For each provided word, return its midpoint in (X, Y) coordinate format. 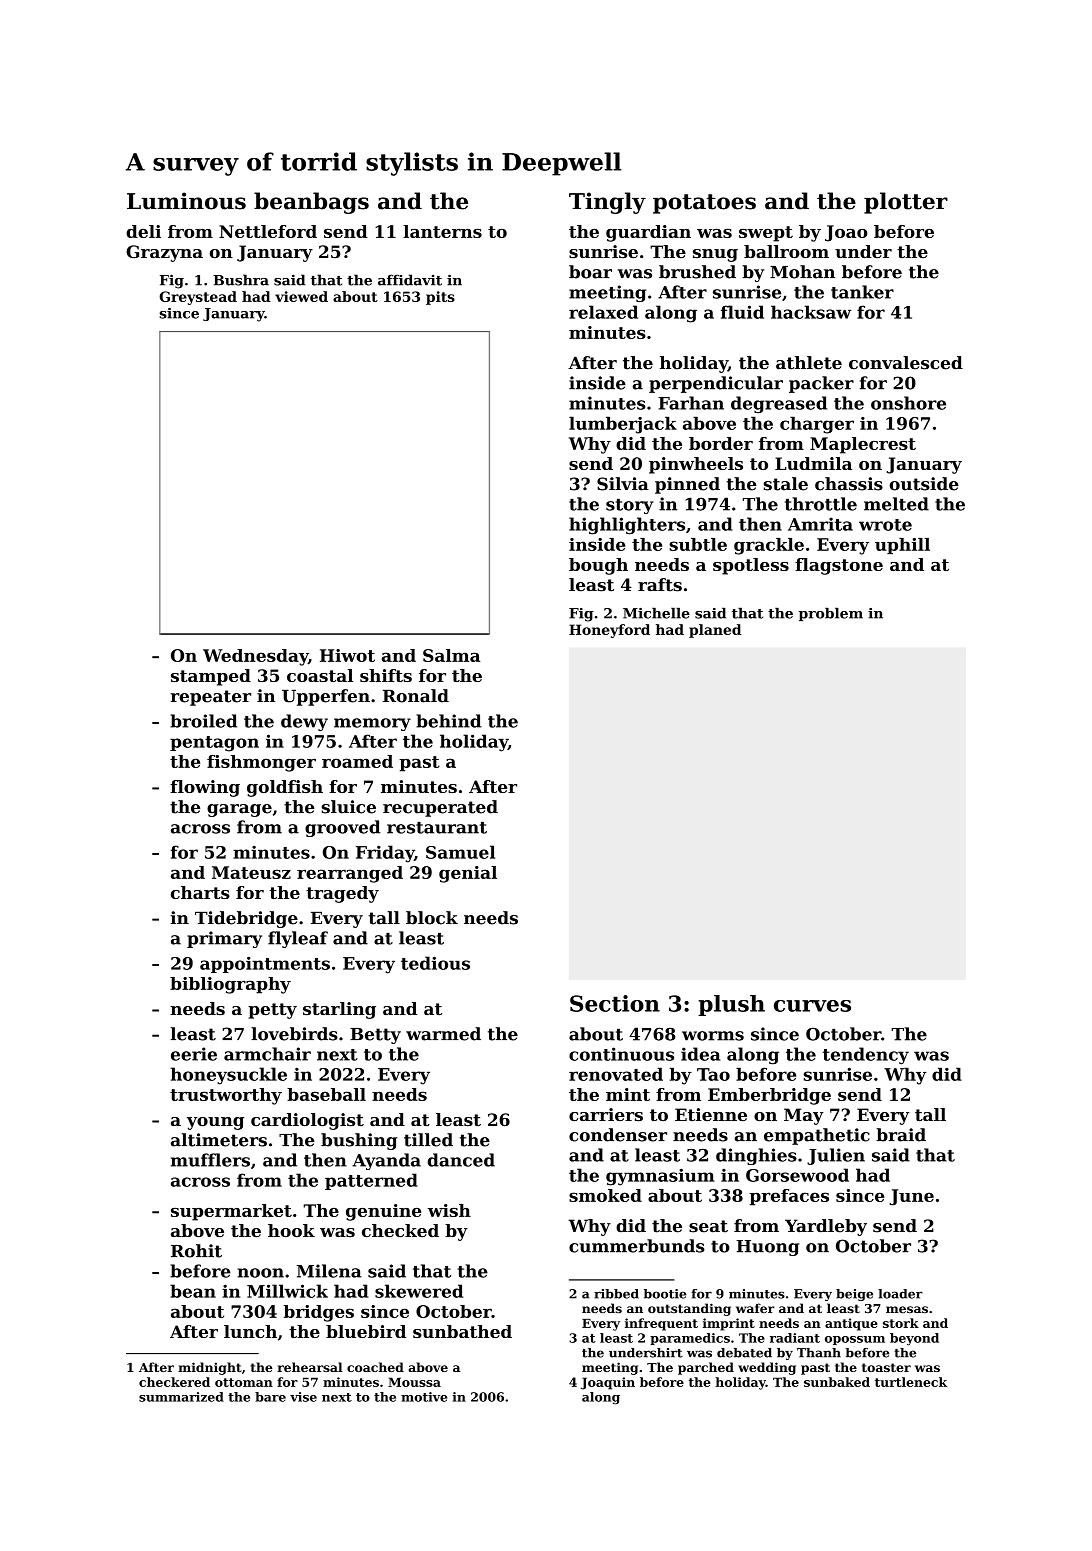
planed (715, 631)
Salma (451, 655)
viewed (301, 296)
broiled (203, 721)
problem (831, 614)
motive (424, 1397)
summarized (181, 1397)
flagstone (839, 566)
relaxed (603, 312)
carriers (606, 1114)
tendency (866, 1056)
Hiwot (347, 655)
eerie (194, 1054)
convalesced (906, 363)
